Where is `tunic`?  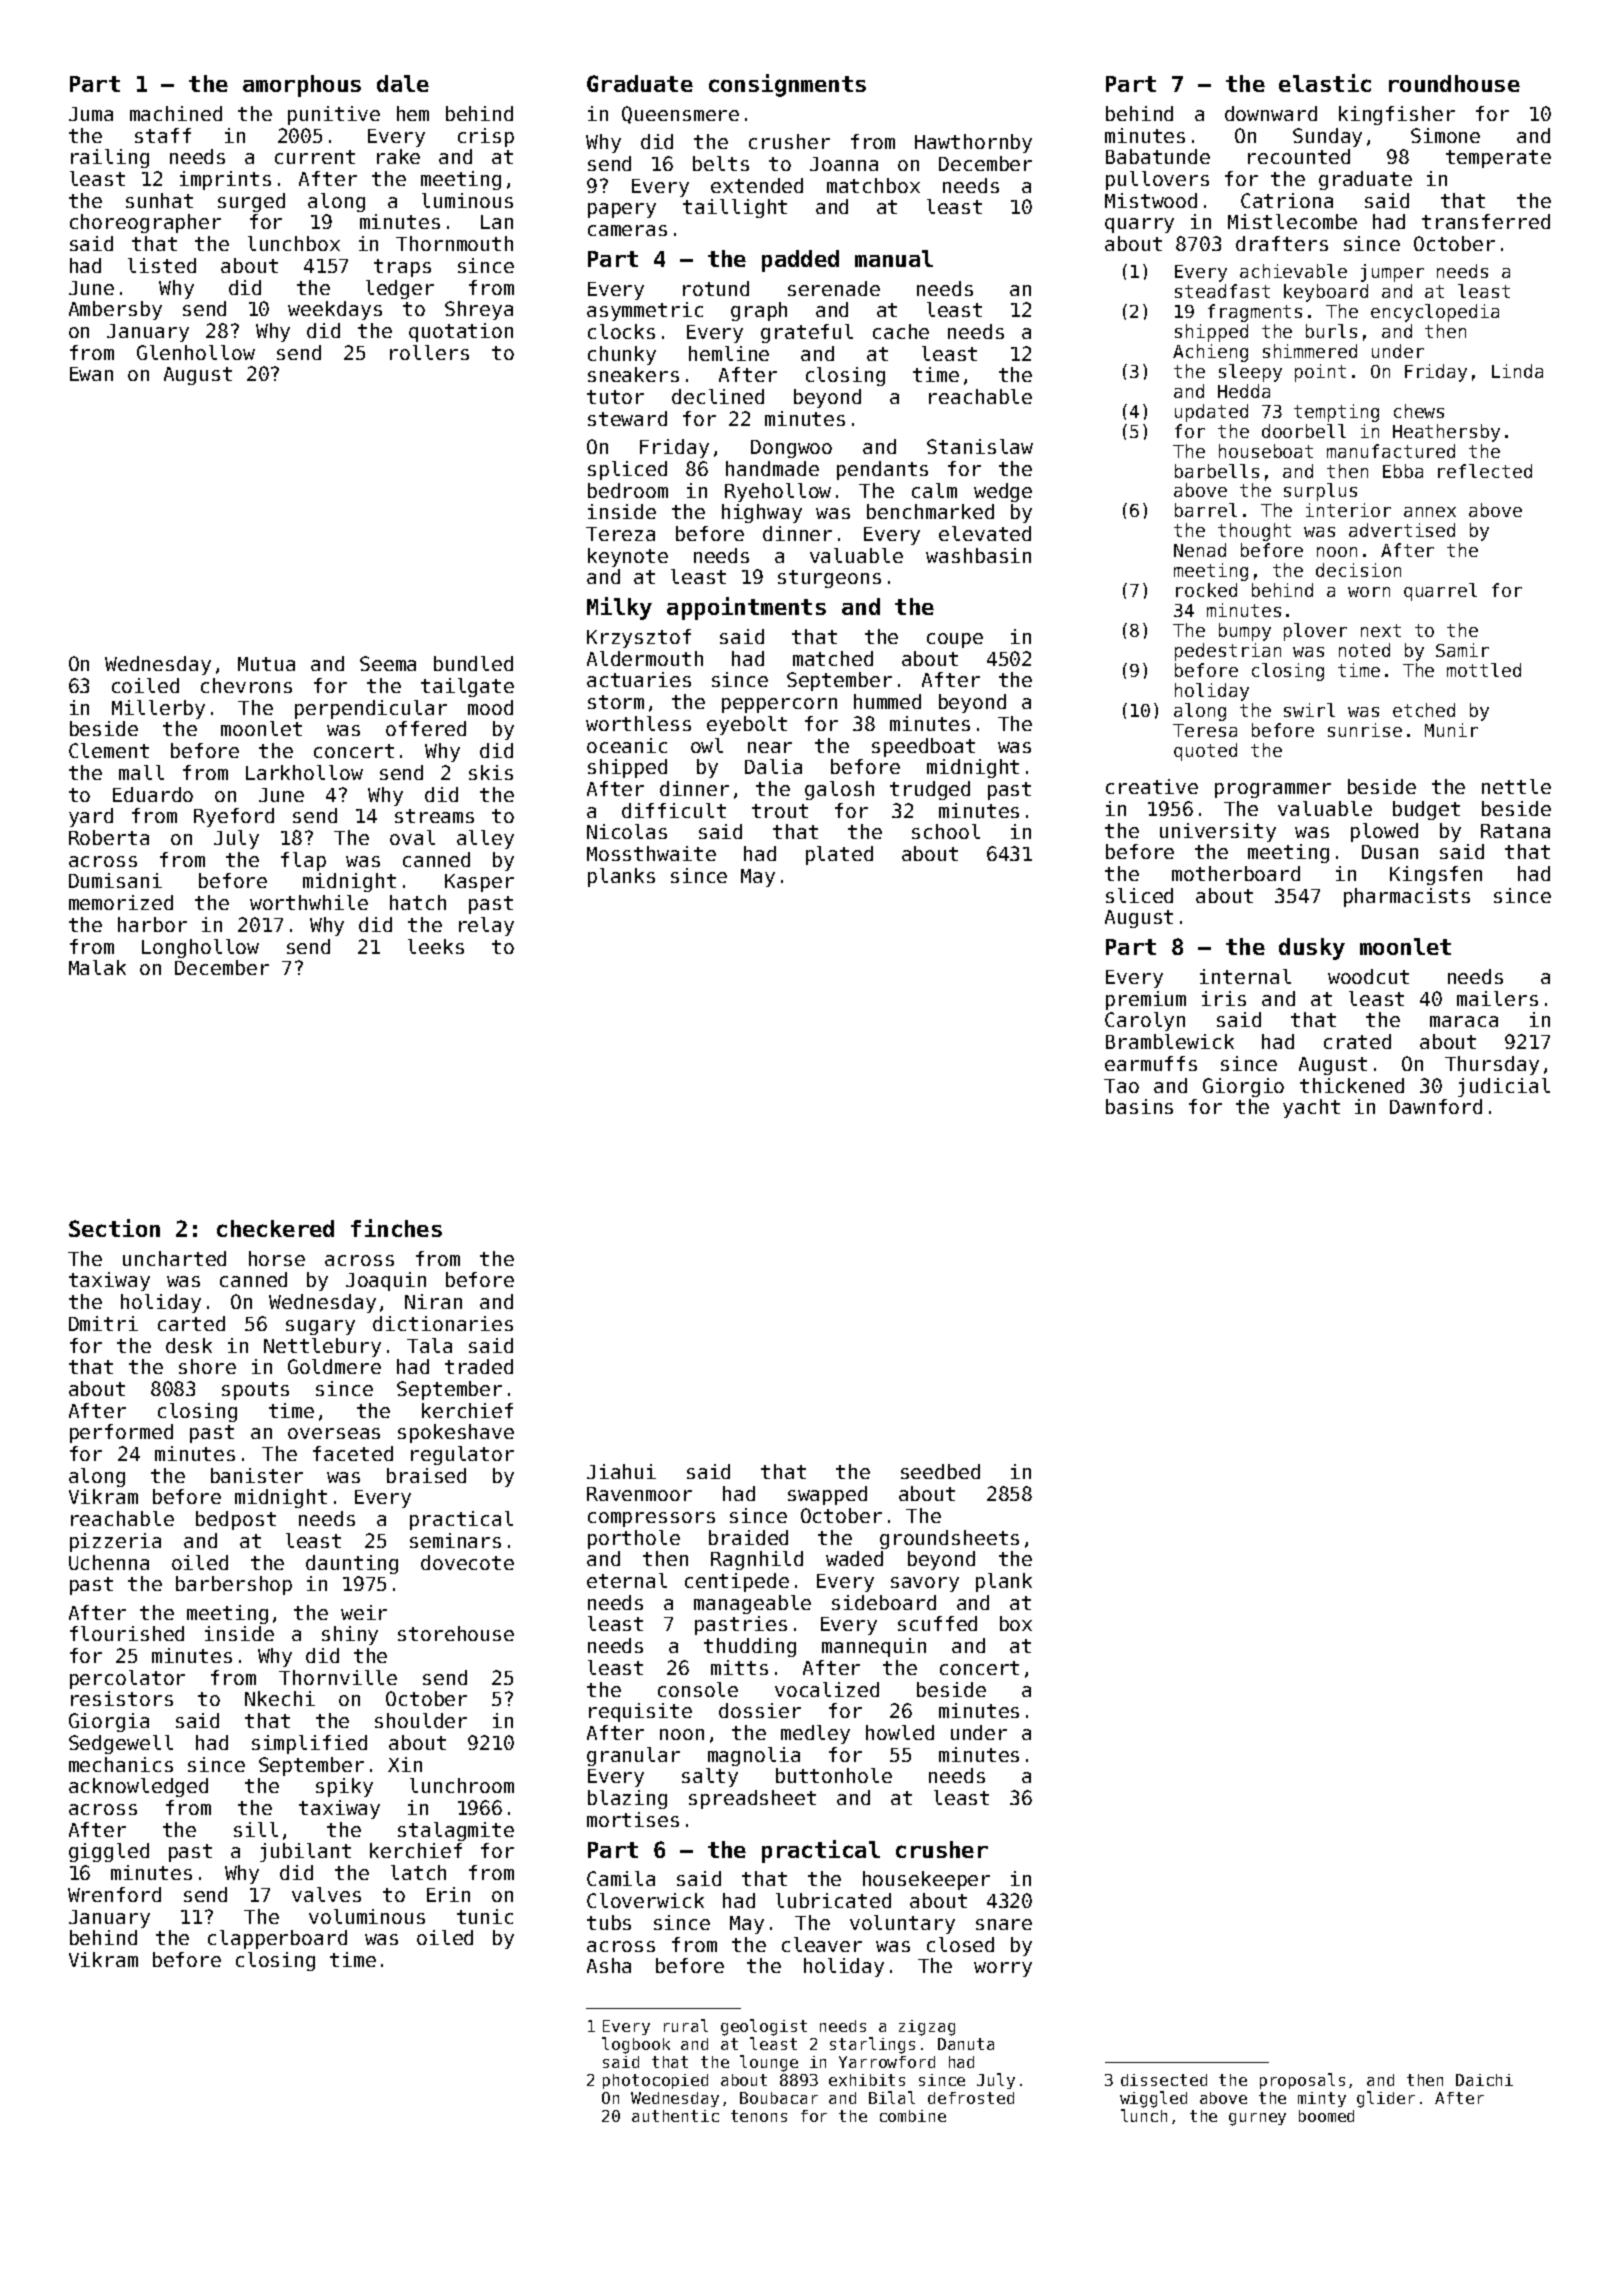 tunic is located at coordinates (485, 1916).
